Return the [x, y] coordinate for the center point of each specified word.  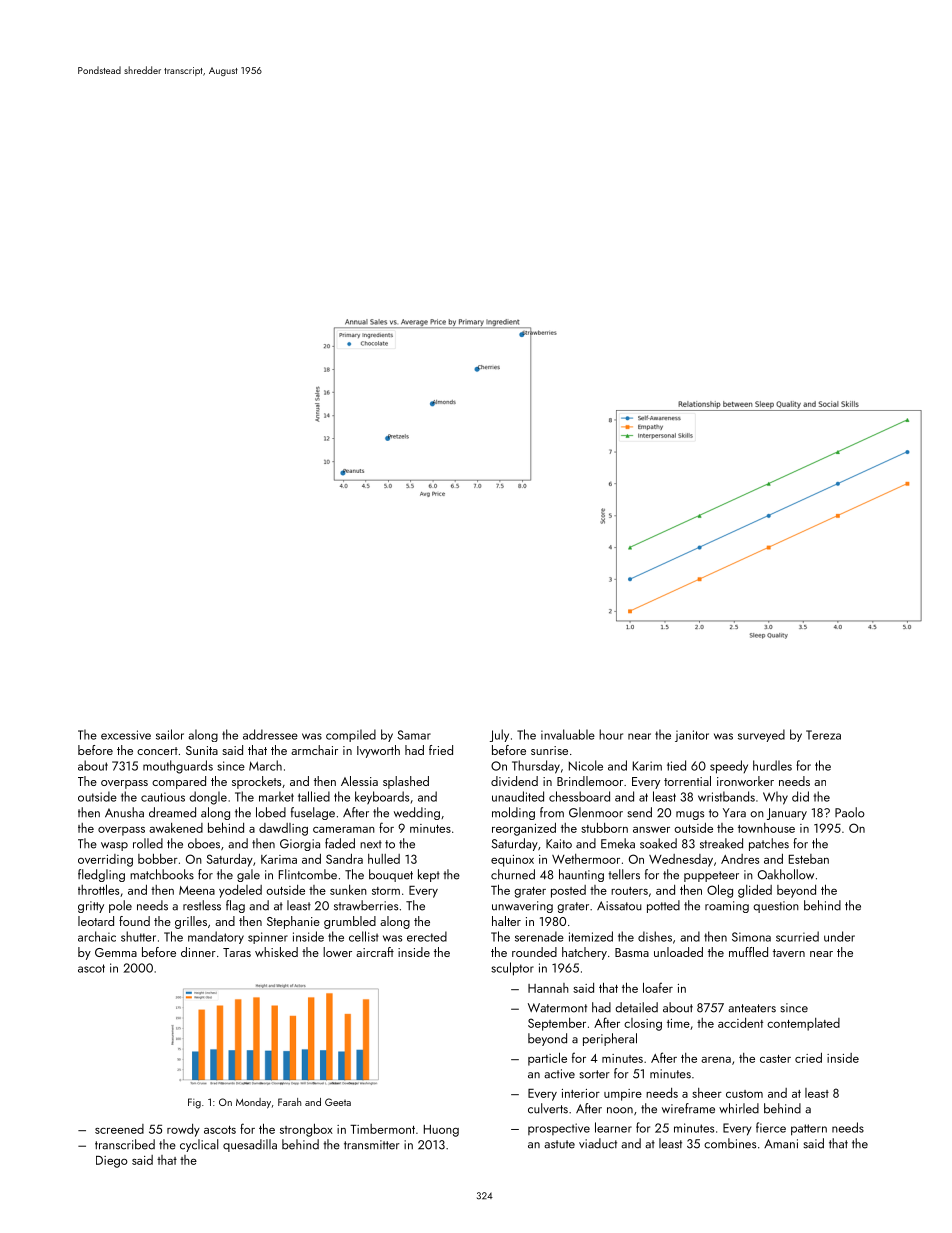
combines [730, 1143]
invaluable [568, 734]
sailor [170, 734]
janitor [692, 736]
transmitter [372, 1145]
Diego [112, 1162]
